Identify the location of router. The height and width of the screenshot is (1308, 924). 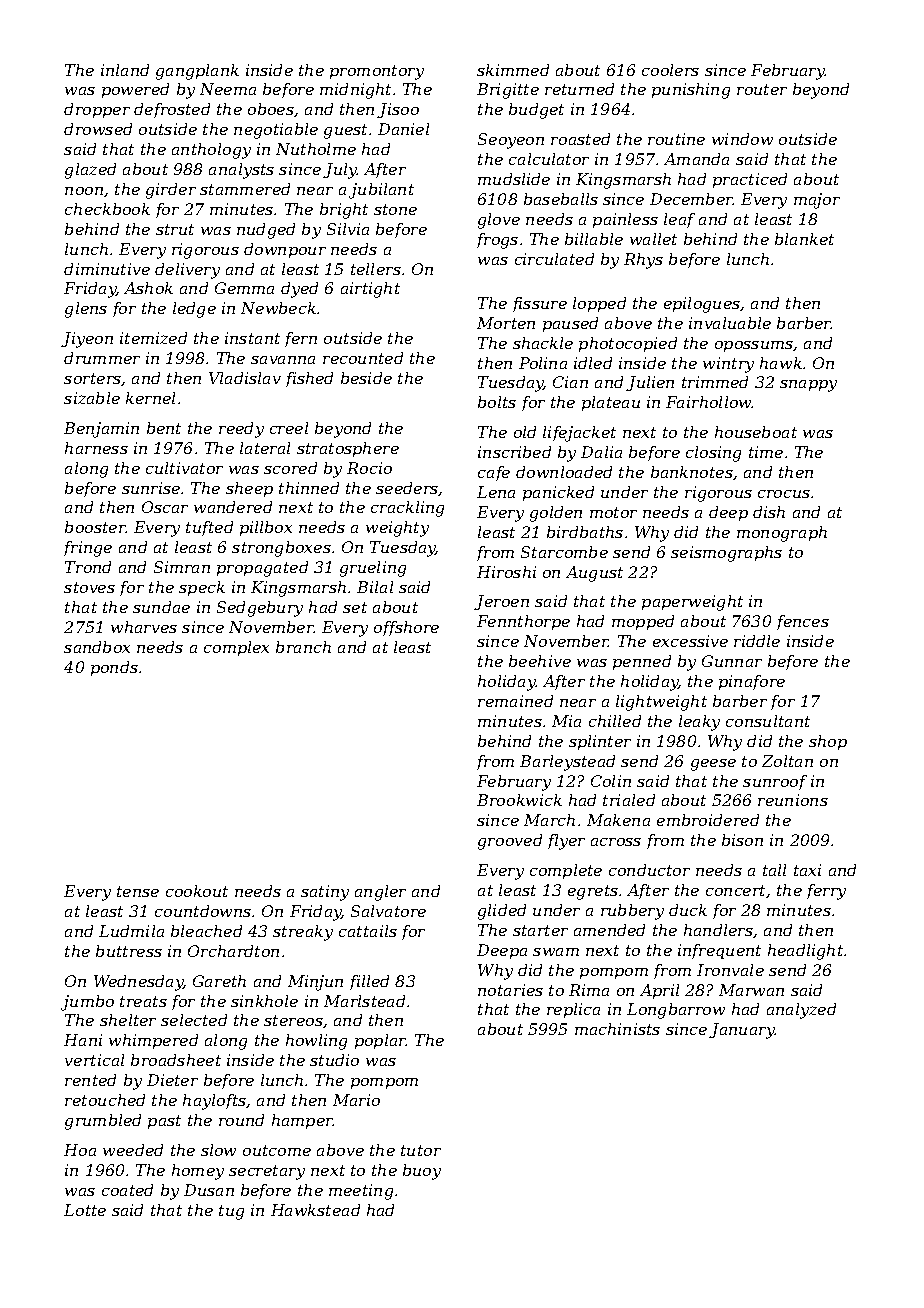
(762, 89).
